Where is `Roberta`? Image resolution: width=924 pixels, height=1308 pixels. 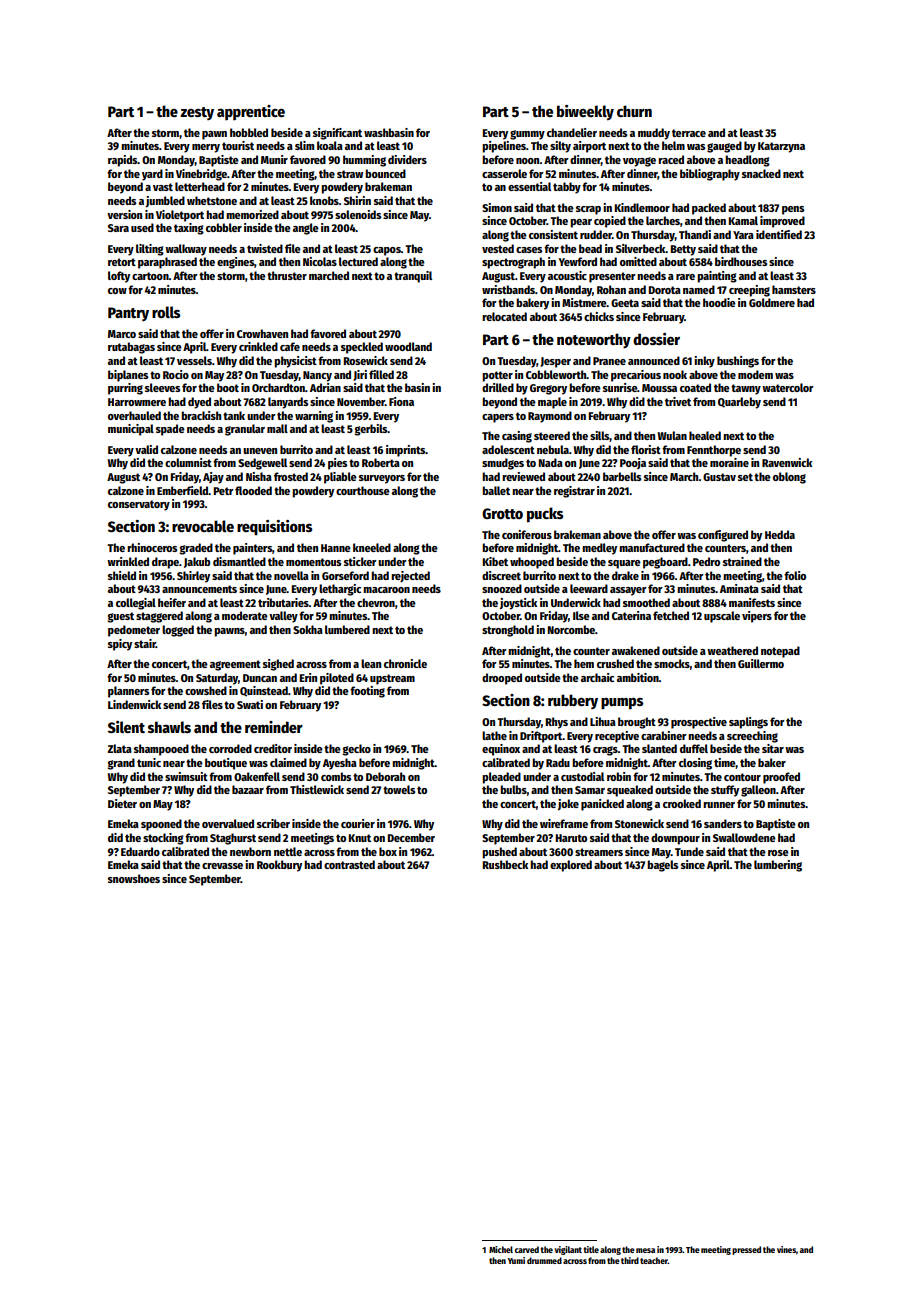 Roberta is located at coordinates (381, 462).
